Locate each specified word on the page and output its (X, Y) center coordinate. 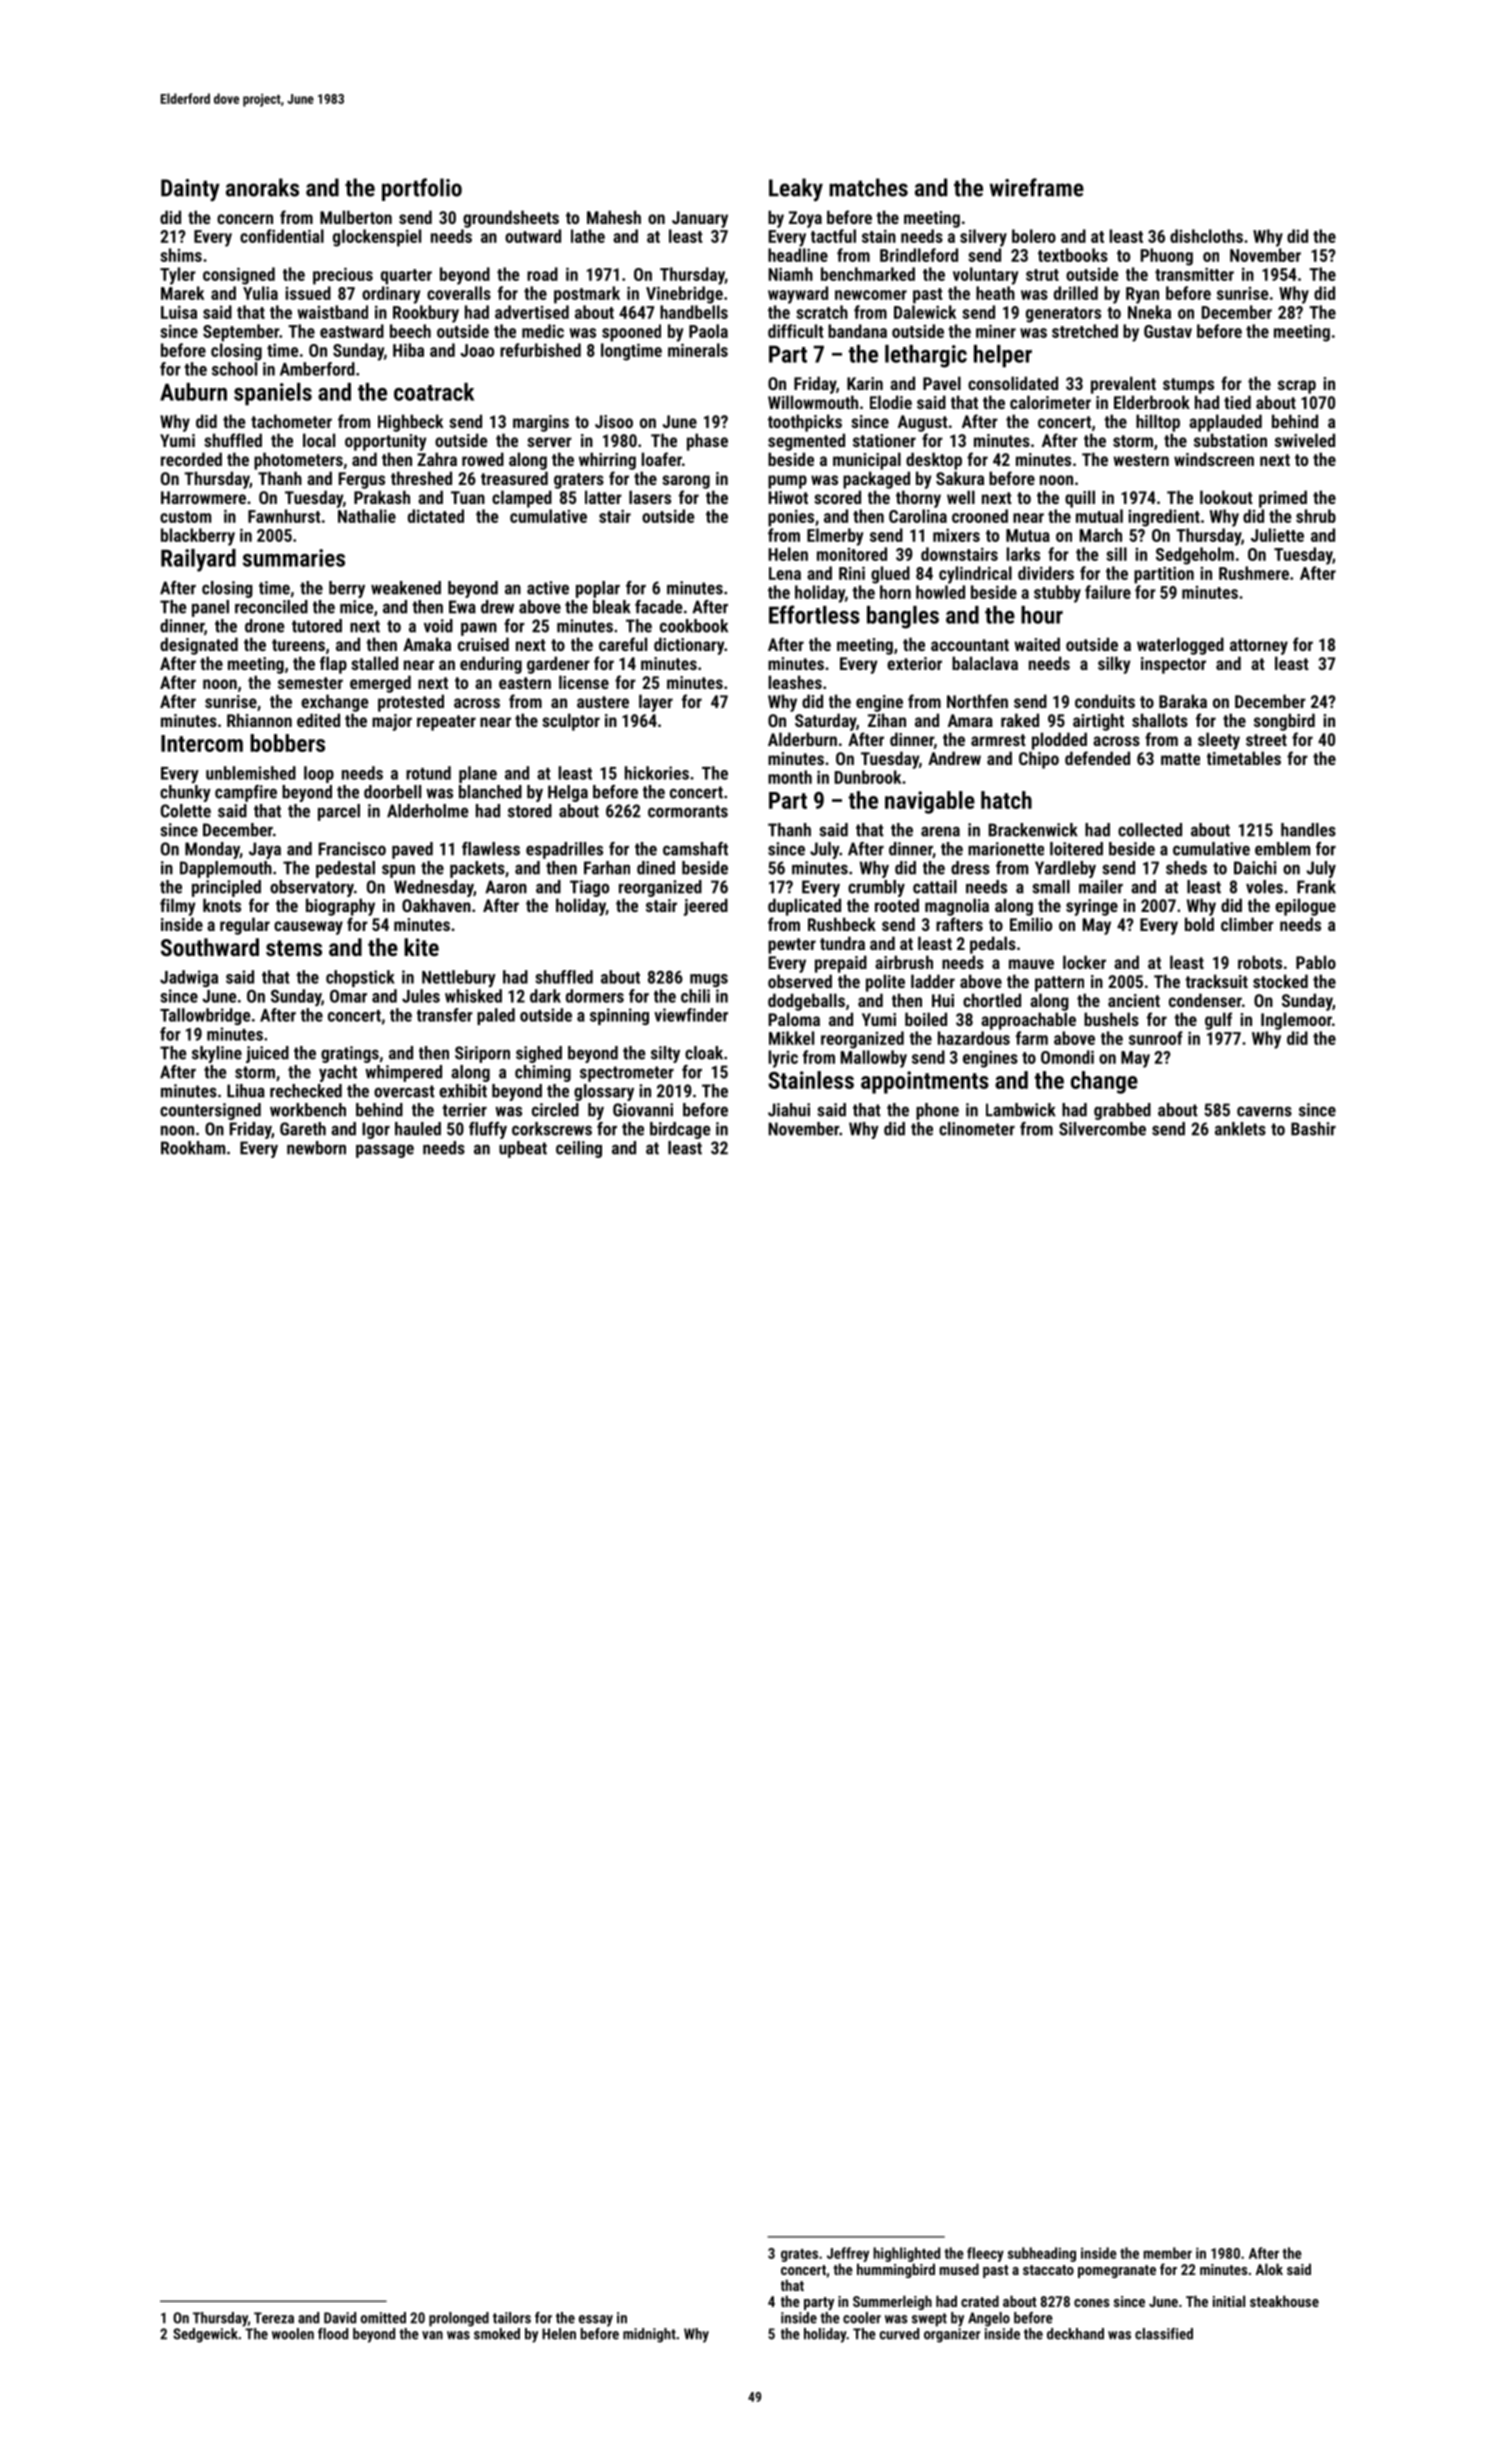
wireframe (1037, 187)
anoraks (262, 187)
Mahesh (614, 217)
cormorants (688, 811)
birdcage (680, 1130)
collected (1150, 830)
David (340, 2318)
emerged (380, 684)
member (1168, 2253)
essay (596, 2321)
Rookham (193, 1148)
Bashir (1313, 1129)
